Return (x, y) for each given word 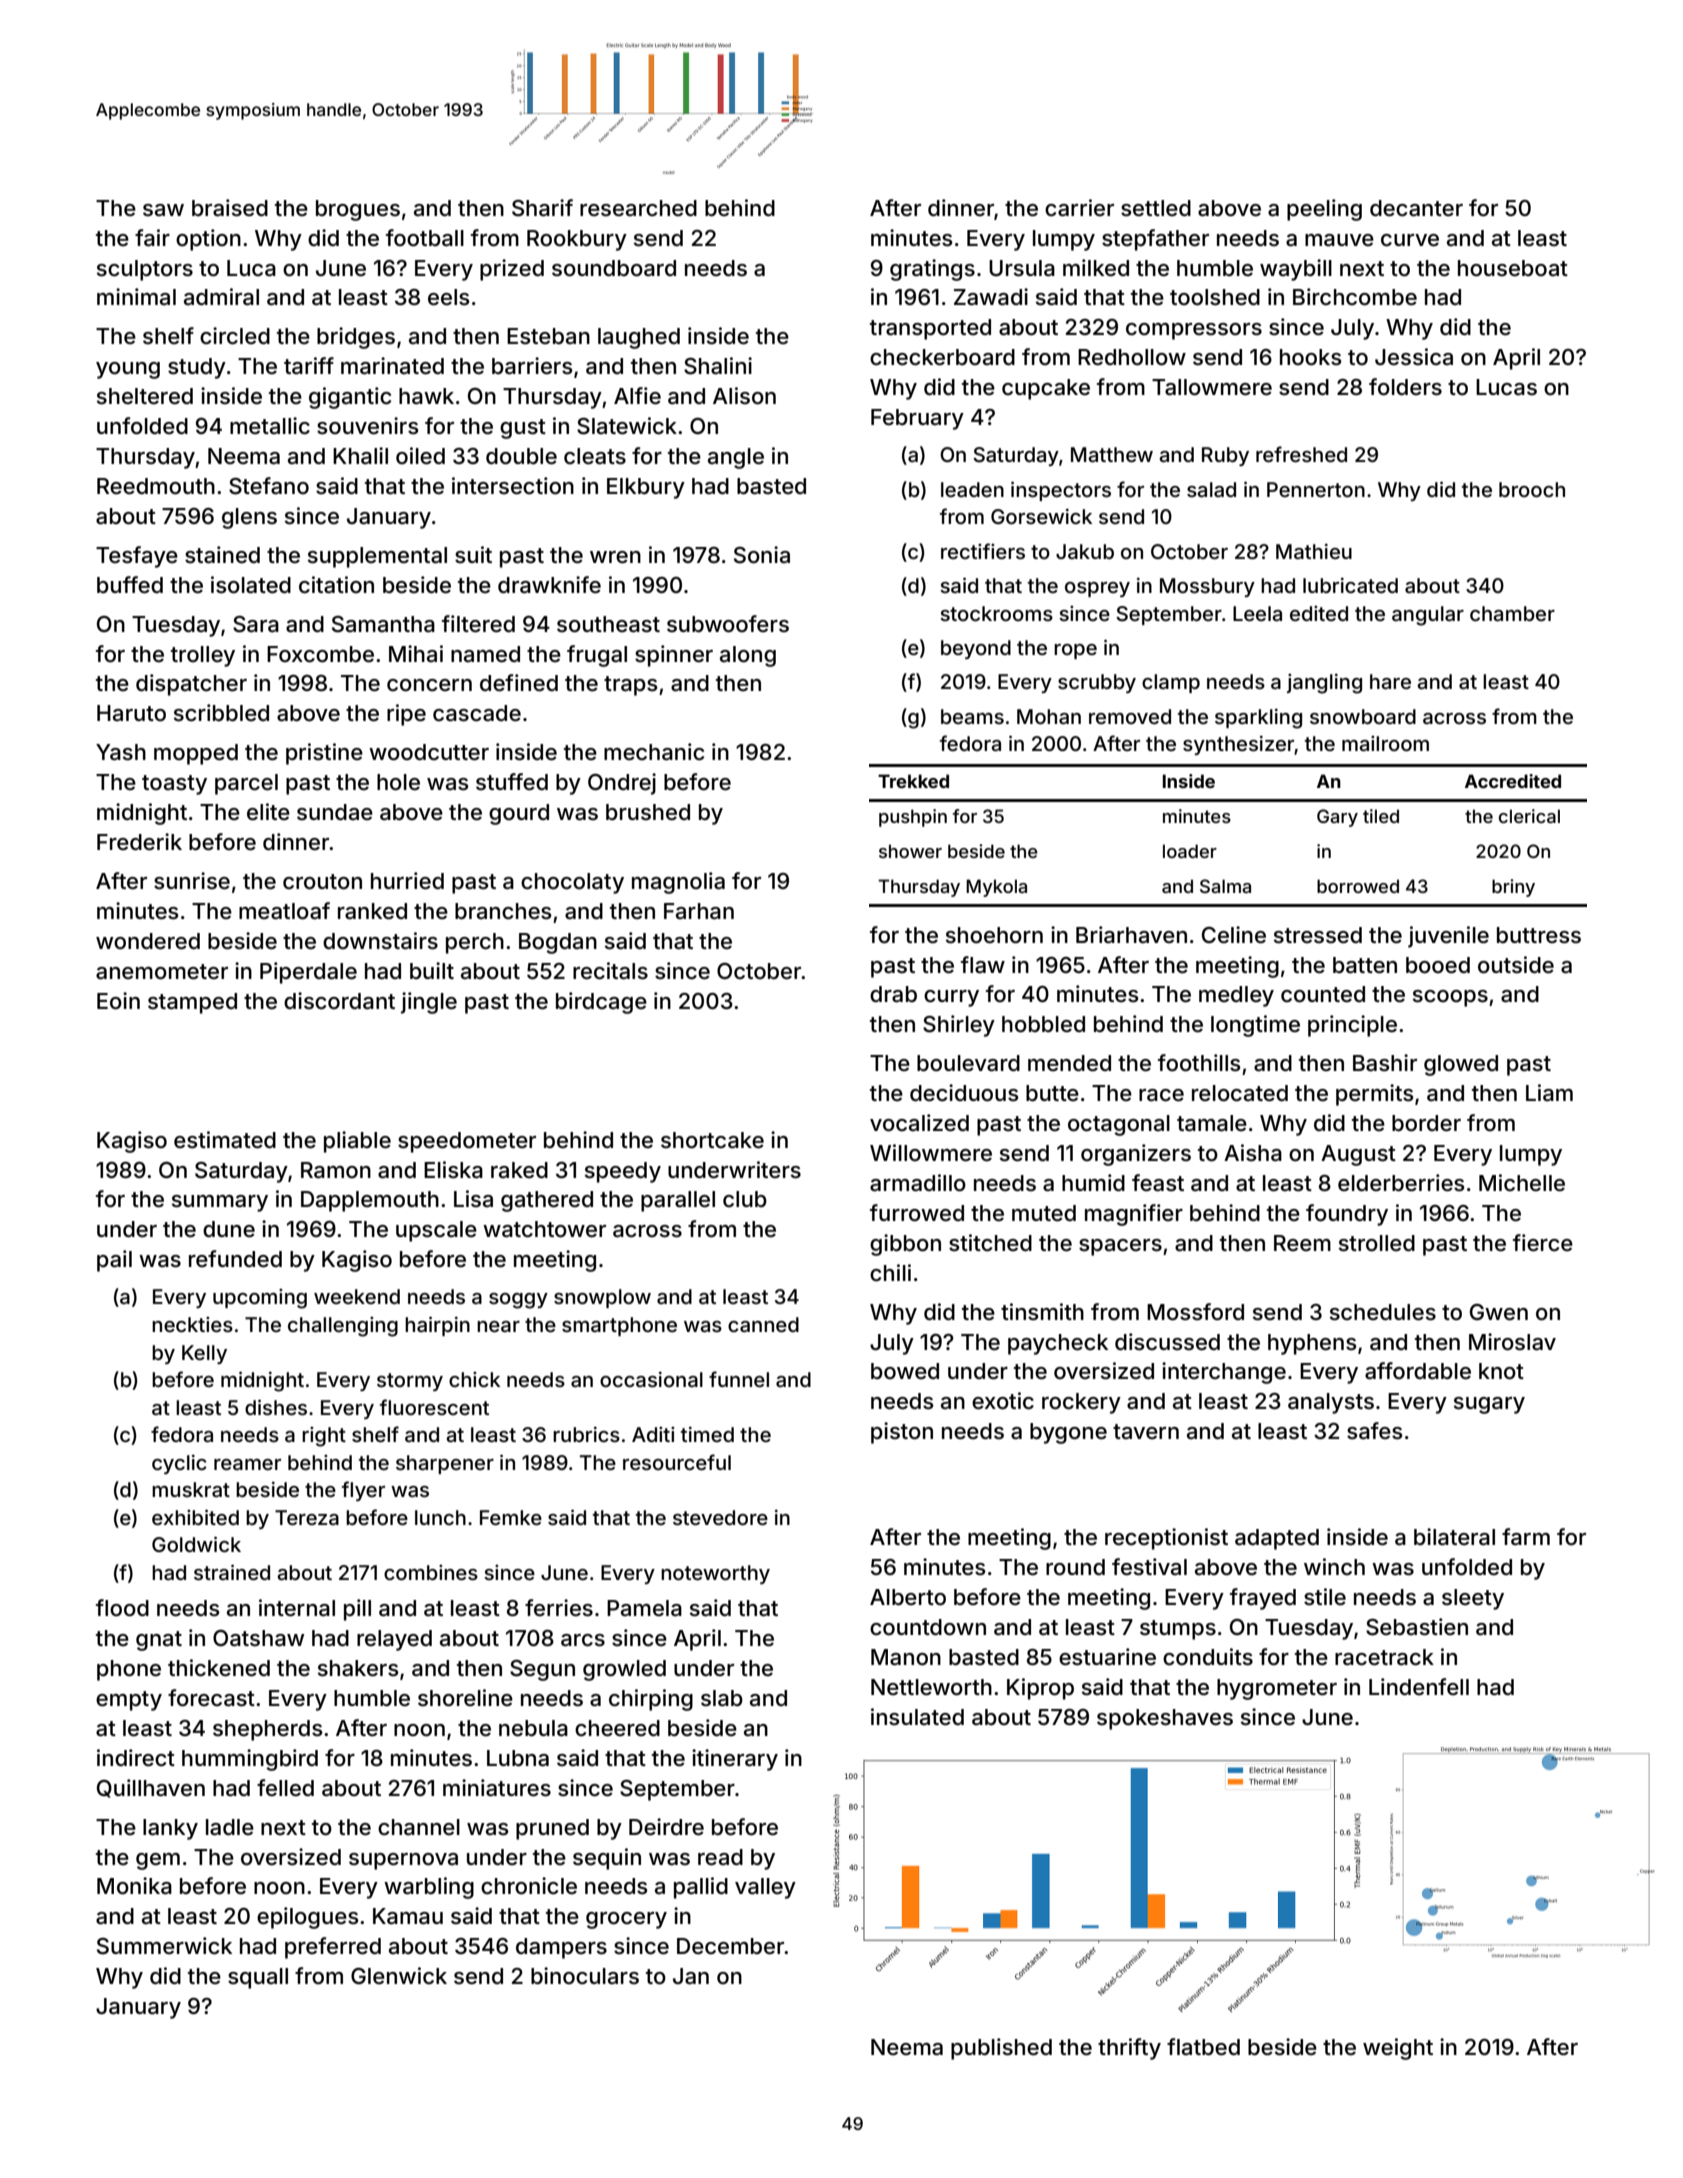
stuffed (512, 782)
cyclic (179, 1464)
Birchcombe (1355, 297)
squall (258, 1978)
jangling (1324, 684)
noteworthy (715, 1574)
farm (1526, 1537)
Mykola (996, 888)
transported (930, 329)
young (128, 370)
